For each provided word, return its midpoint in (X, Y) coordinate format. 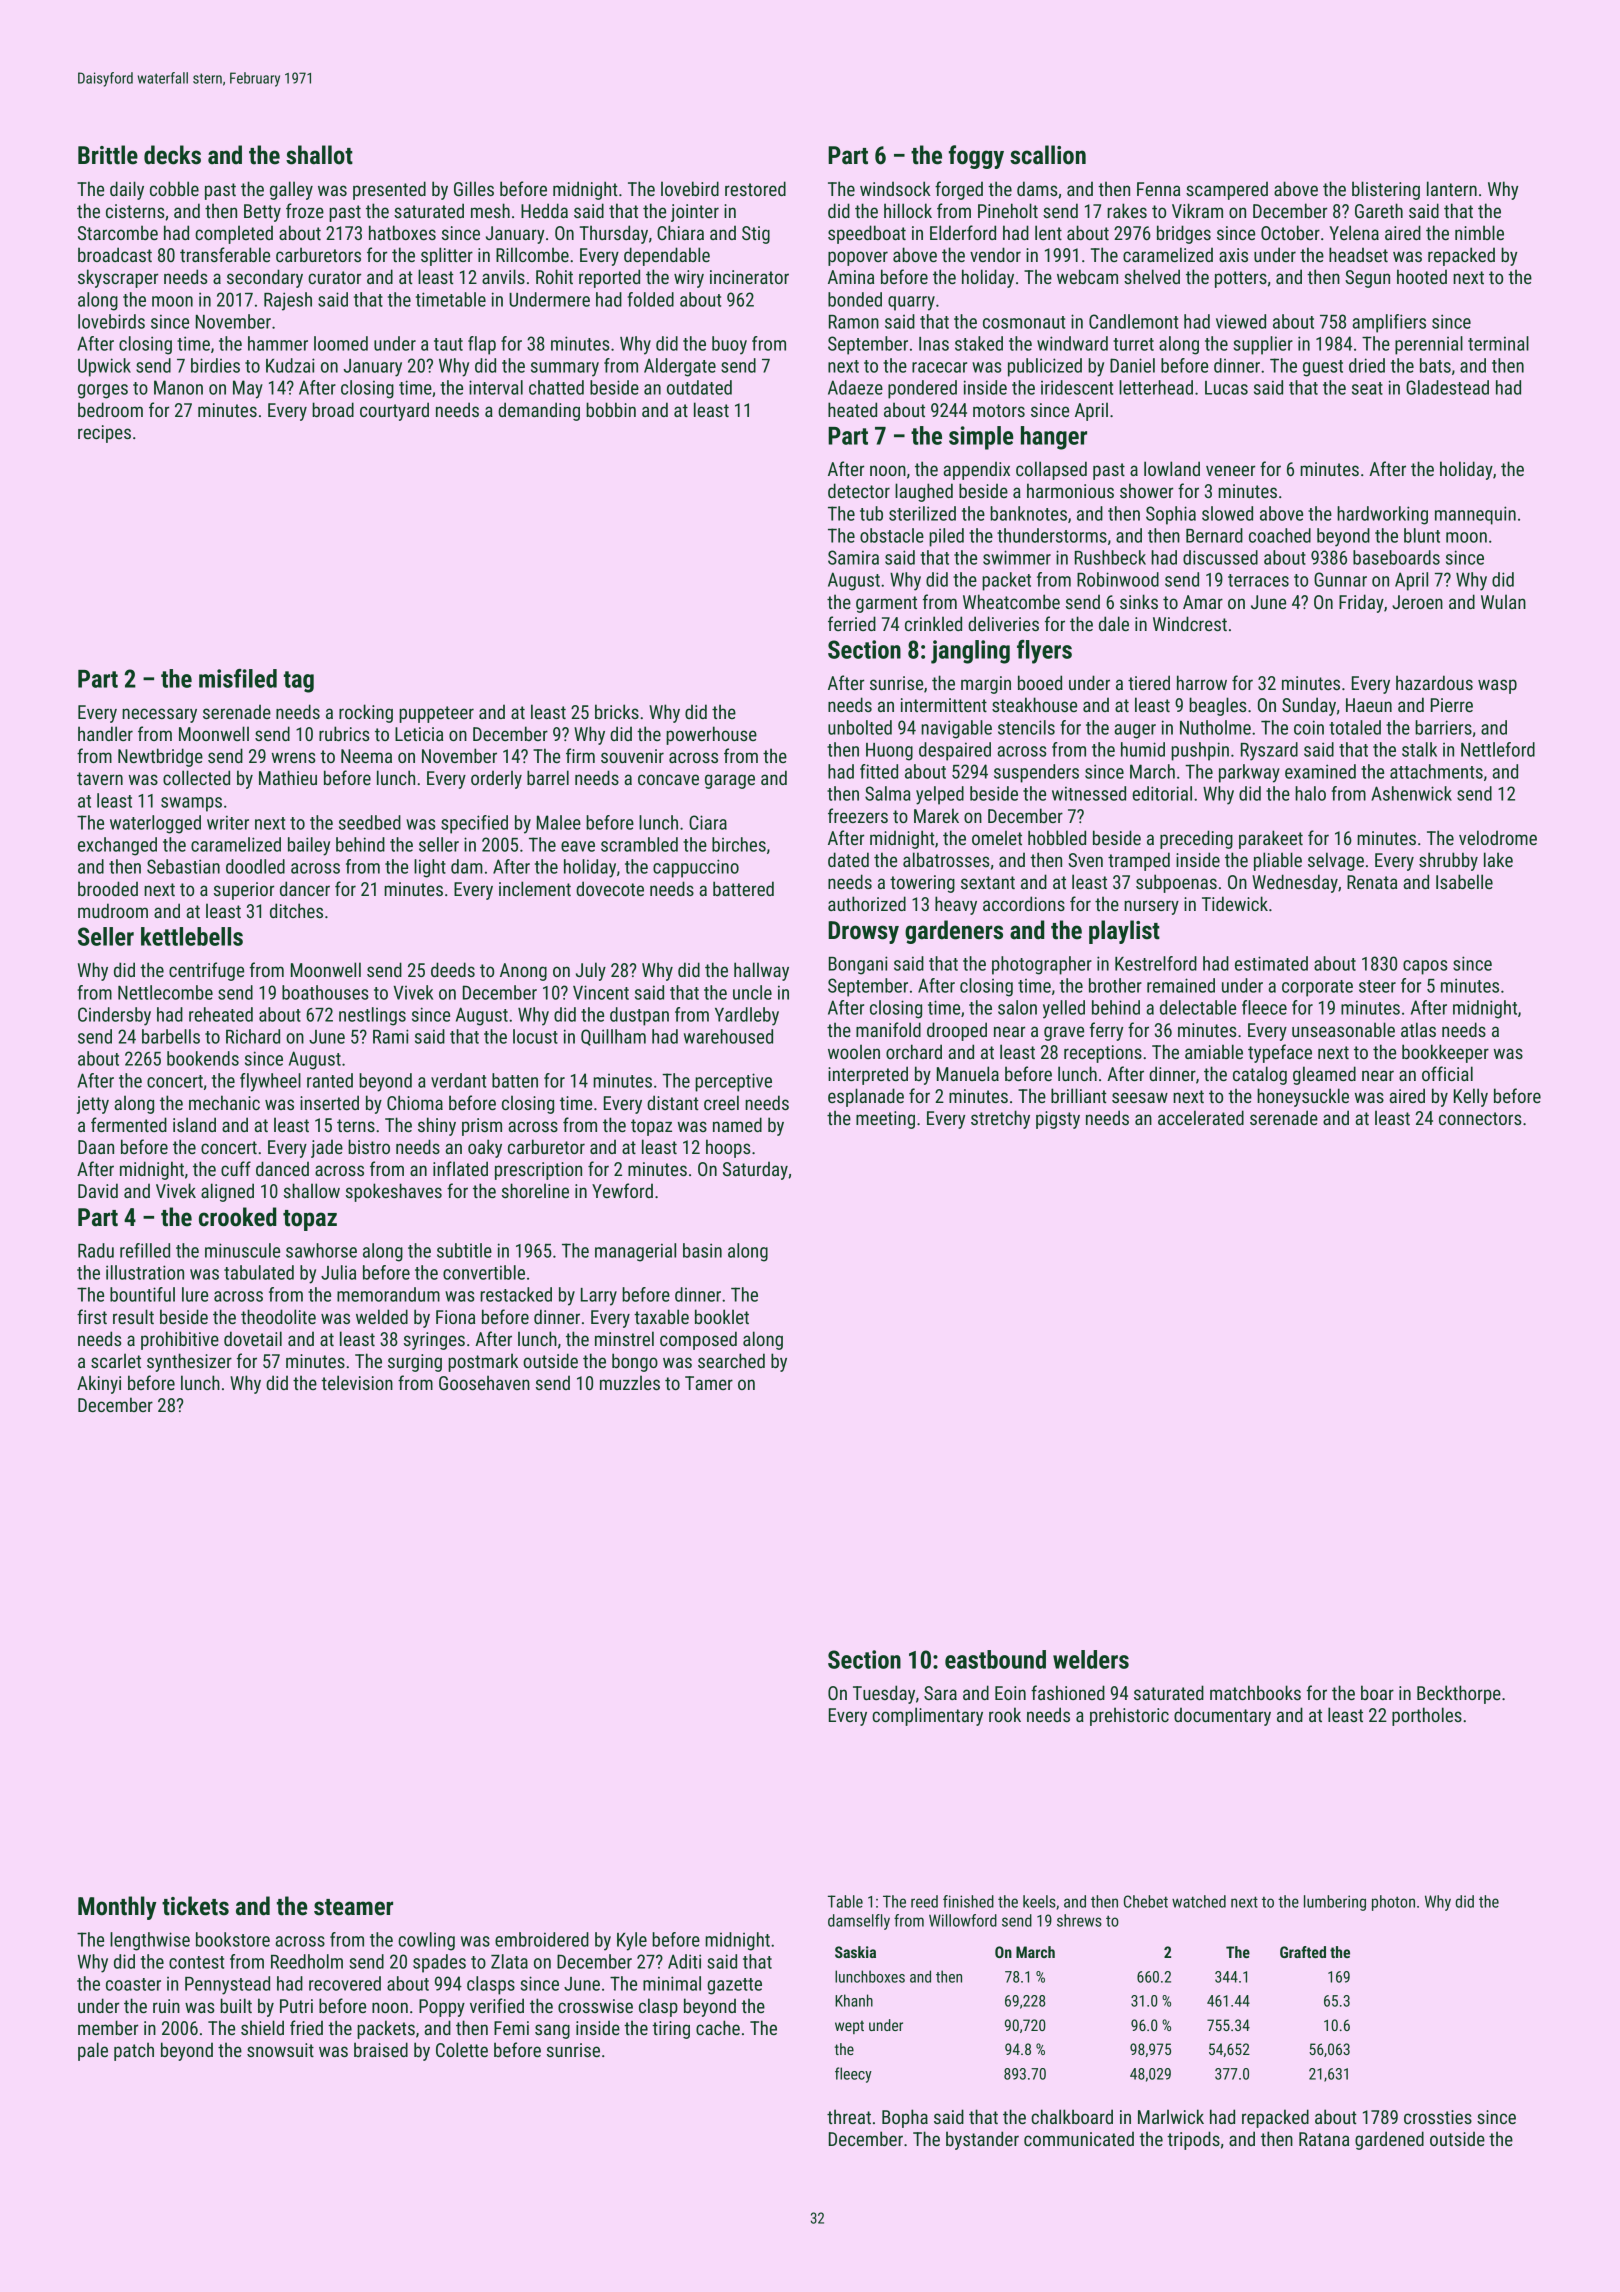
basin (702, 1250)
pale (93, 2051)
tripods (1193, 2140)
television (357, 1382)
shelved (1152, 276)
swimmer (1017, 557)
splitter (447, 256)
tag (299, 682)
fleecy (853, 2075)
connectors (1480, 1118)
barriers (1443, 727)
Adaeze (855, 387)
